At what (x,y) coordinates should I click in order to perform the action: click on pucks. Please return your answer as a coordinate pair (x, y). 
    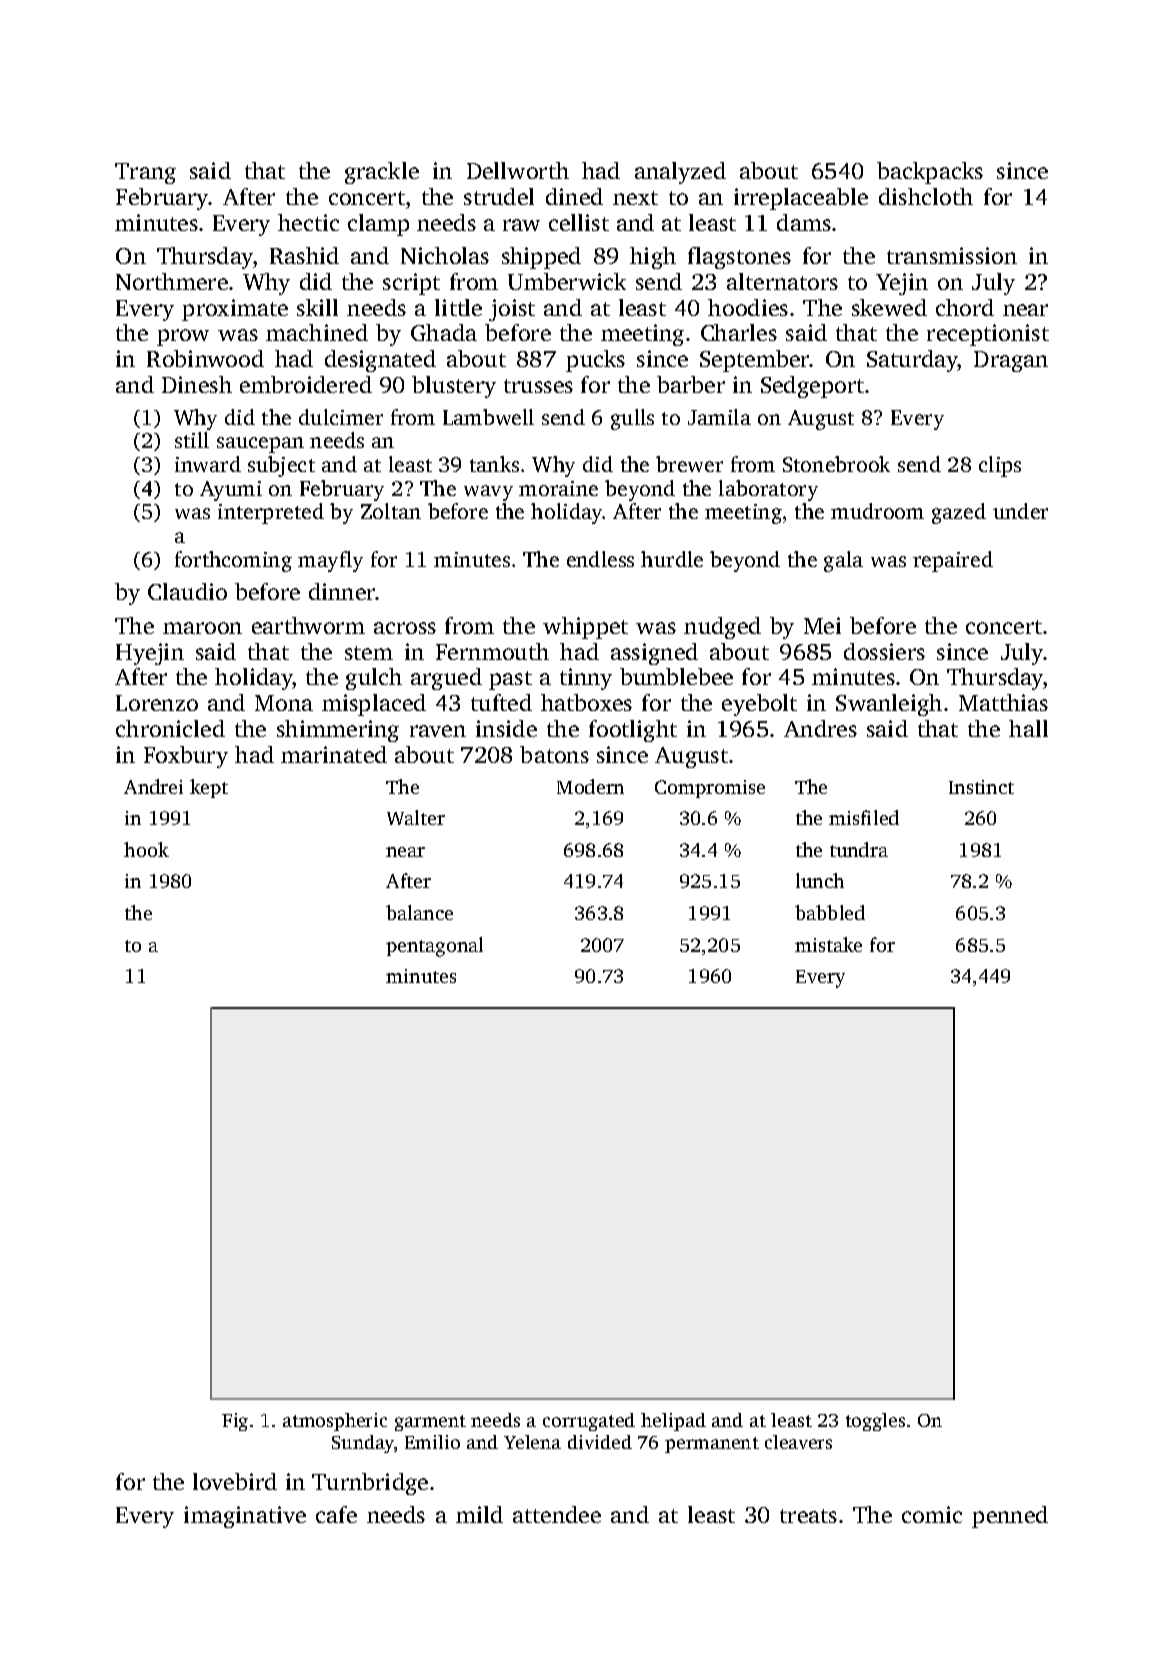
    Looking at the image, I should click on (595, 361).
